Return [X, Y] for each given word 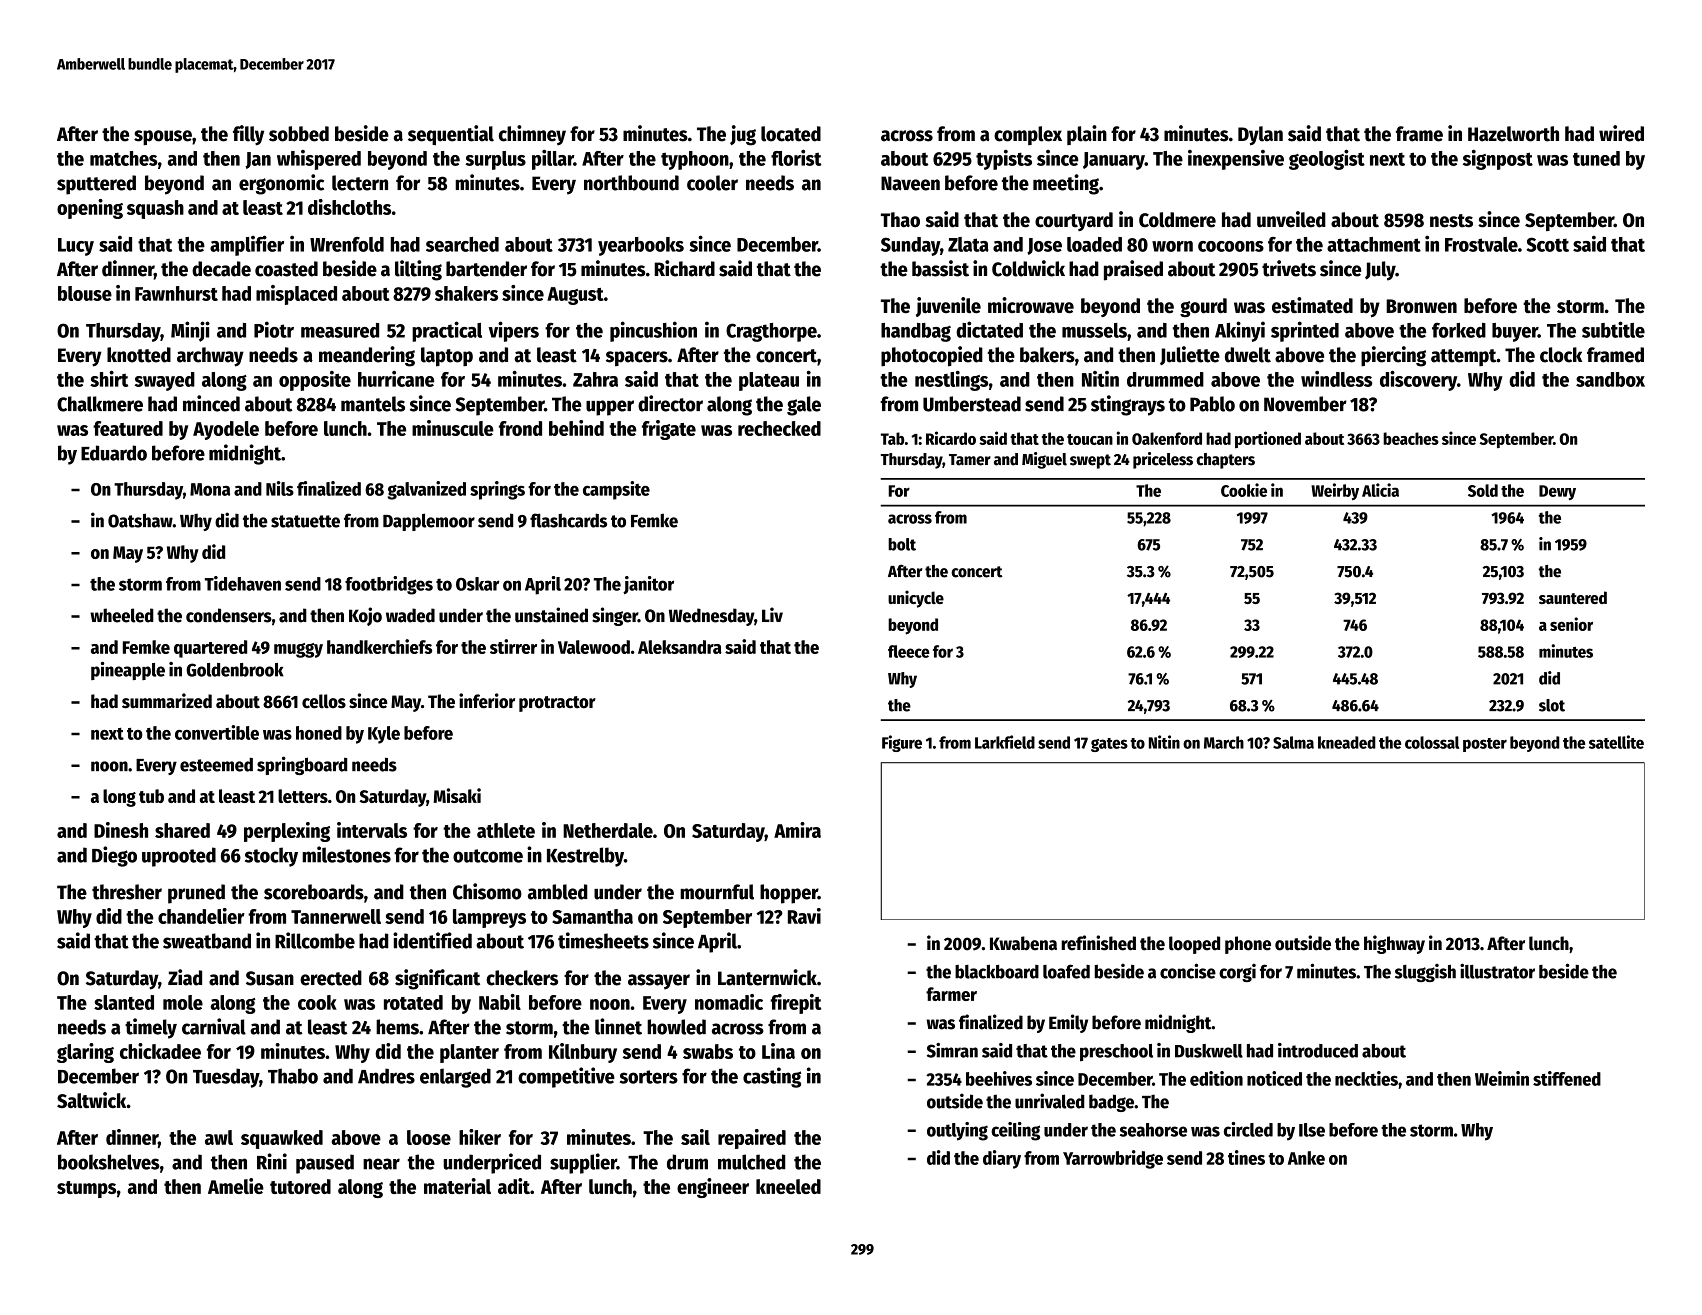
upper [610, 408]
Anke [1306, 1158]
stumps [86, 1189]
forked [1459, 330]
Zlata [968, 244]
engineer [713, 1188]
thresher [127, 892]
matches [124, 158]
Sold [1483, 490]
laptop [447, 357]
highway [1394, 944]
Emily [1068, 1023]
